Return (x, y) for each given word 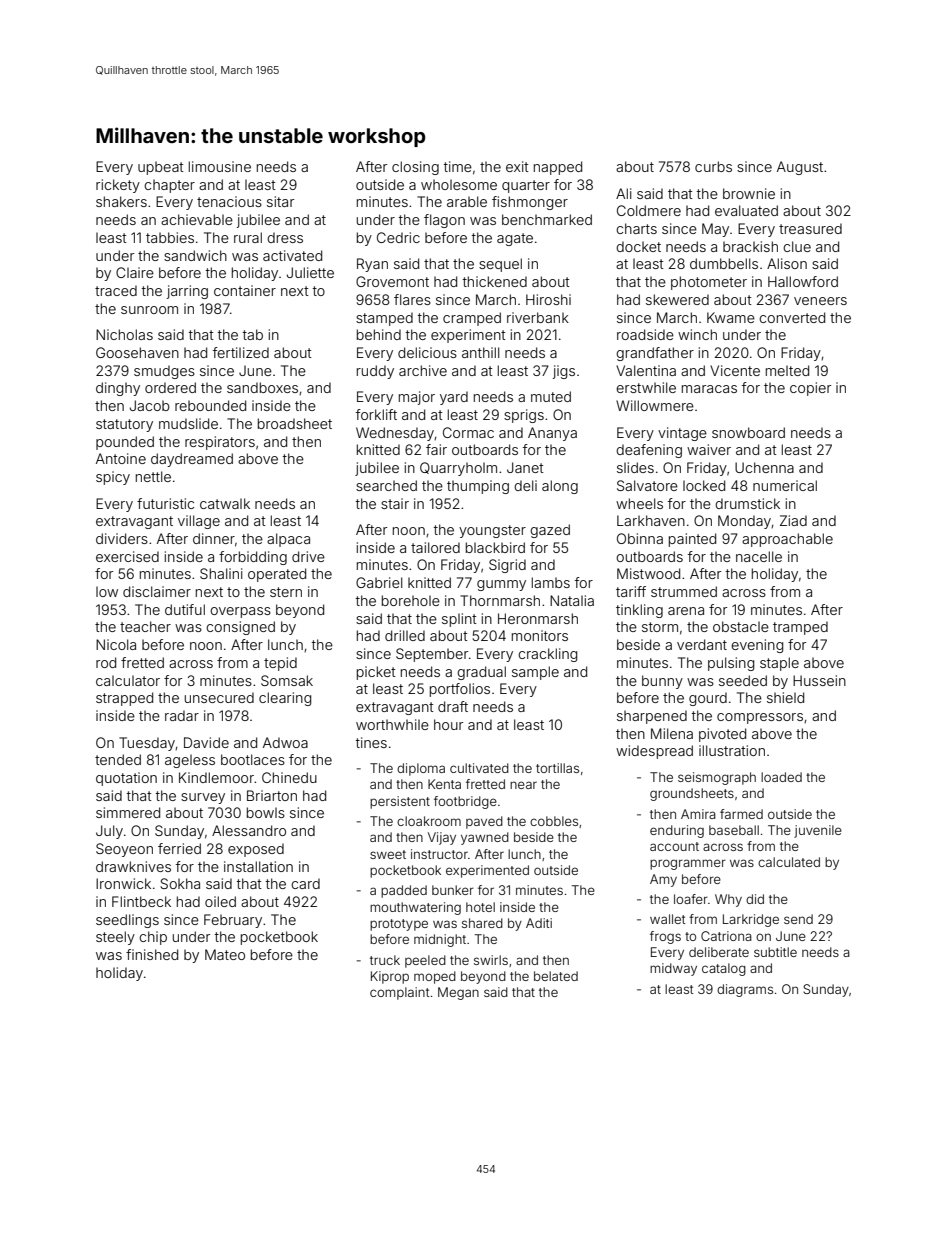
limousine (220, 166)
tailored (435, 547)
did (755, 899)
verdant (702, 644)
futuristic (165, 503)
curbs (713, 166)
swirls (491, 960)
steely (115, 938)
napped (558, 168)
